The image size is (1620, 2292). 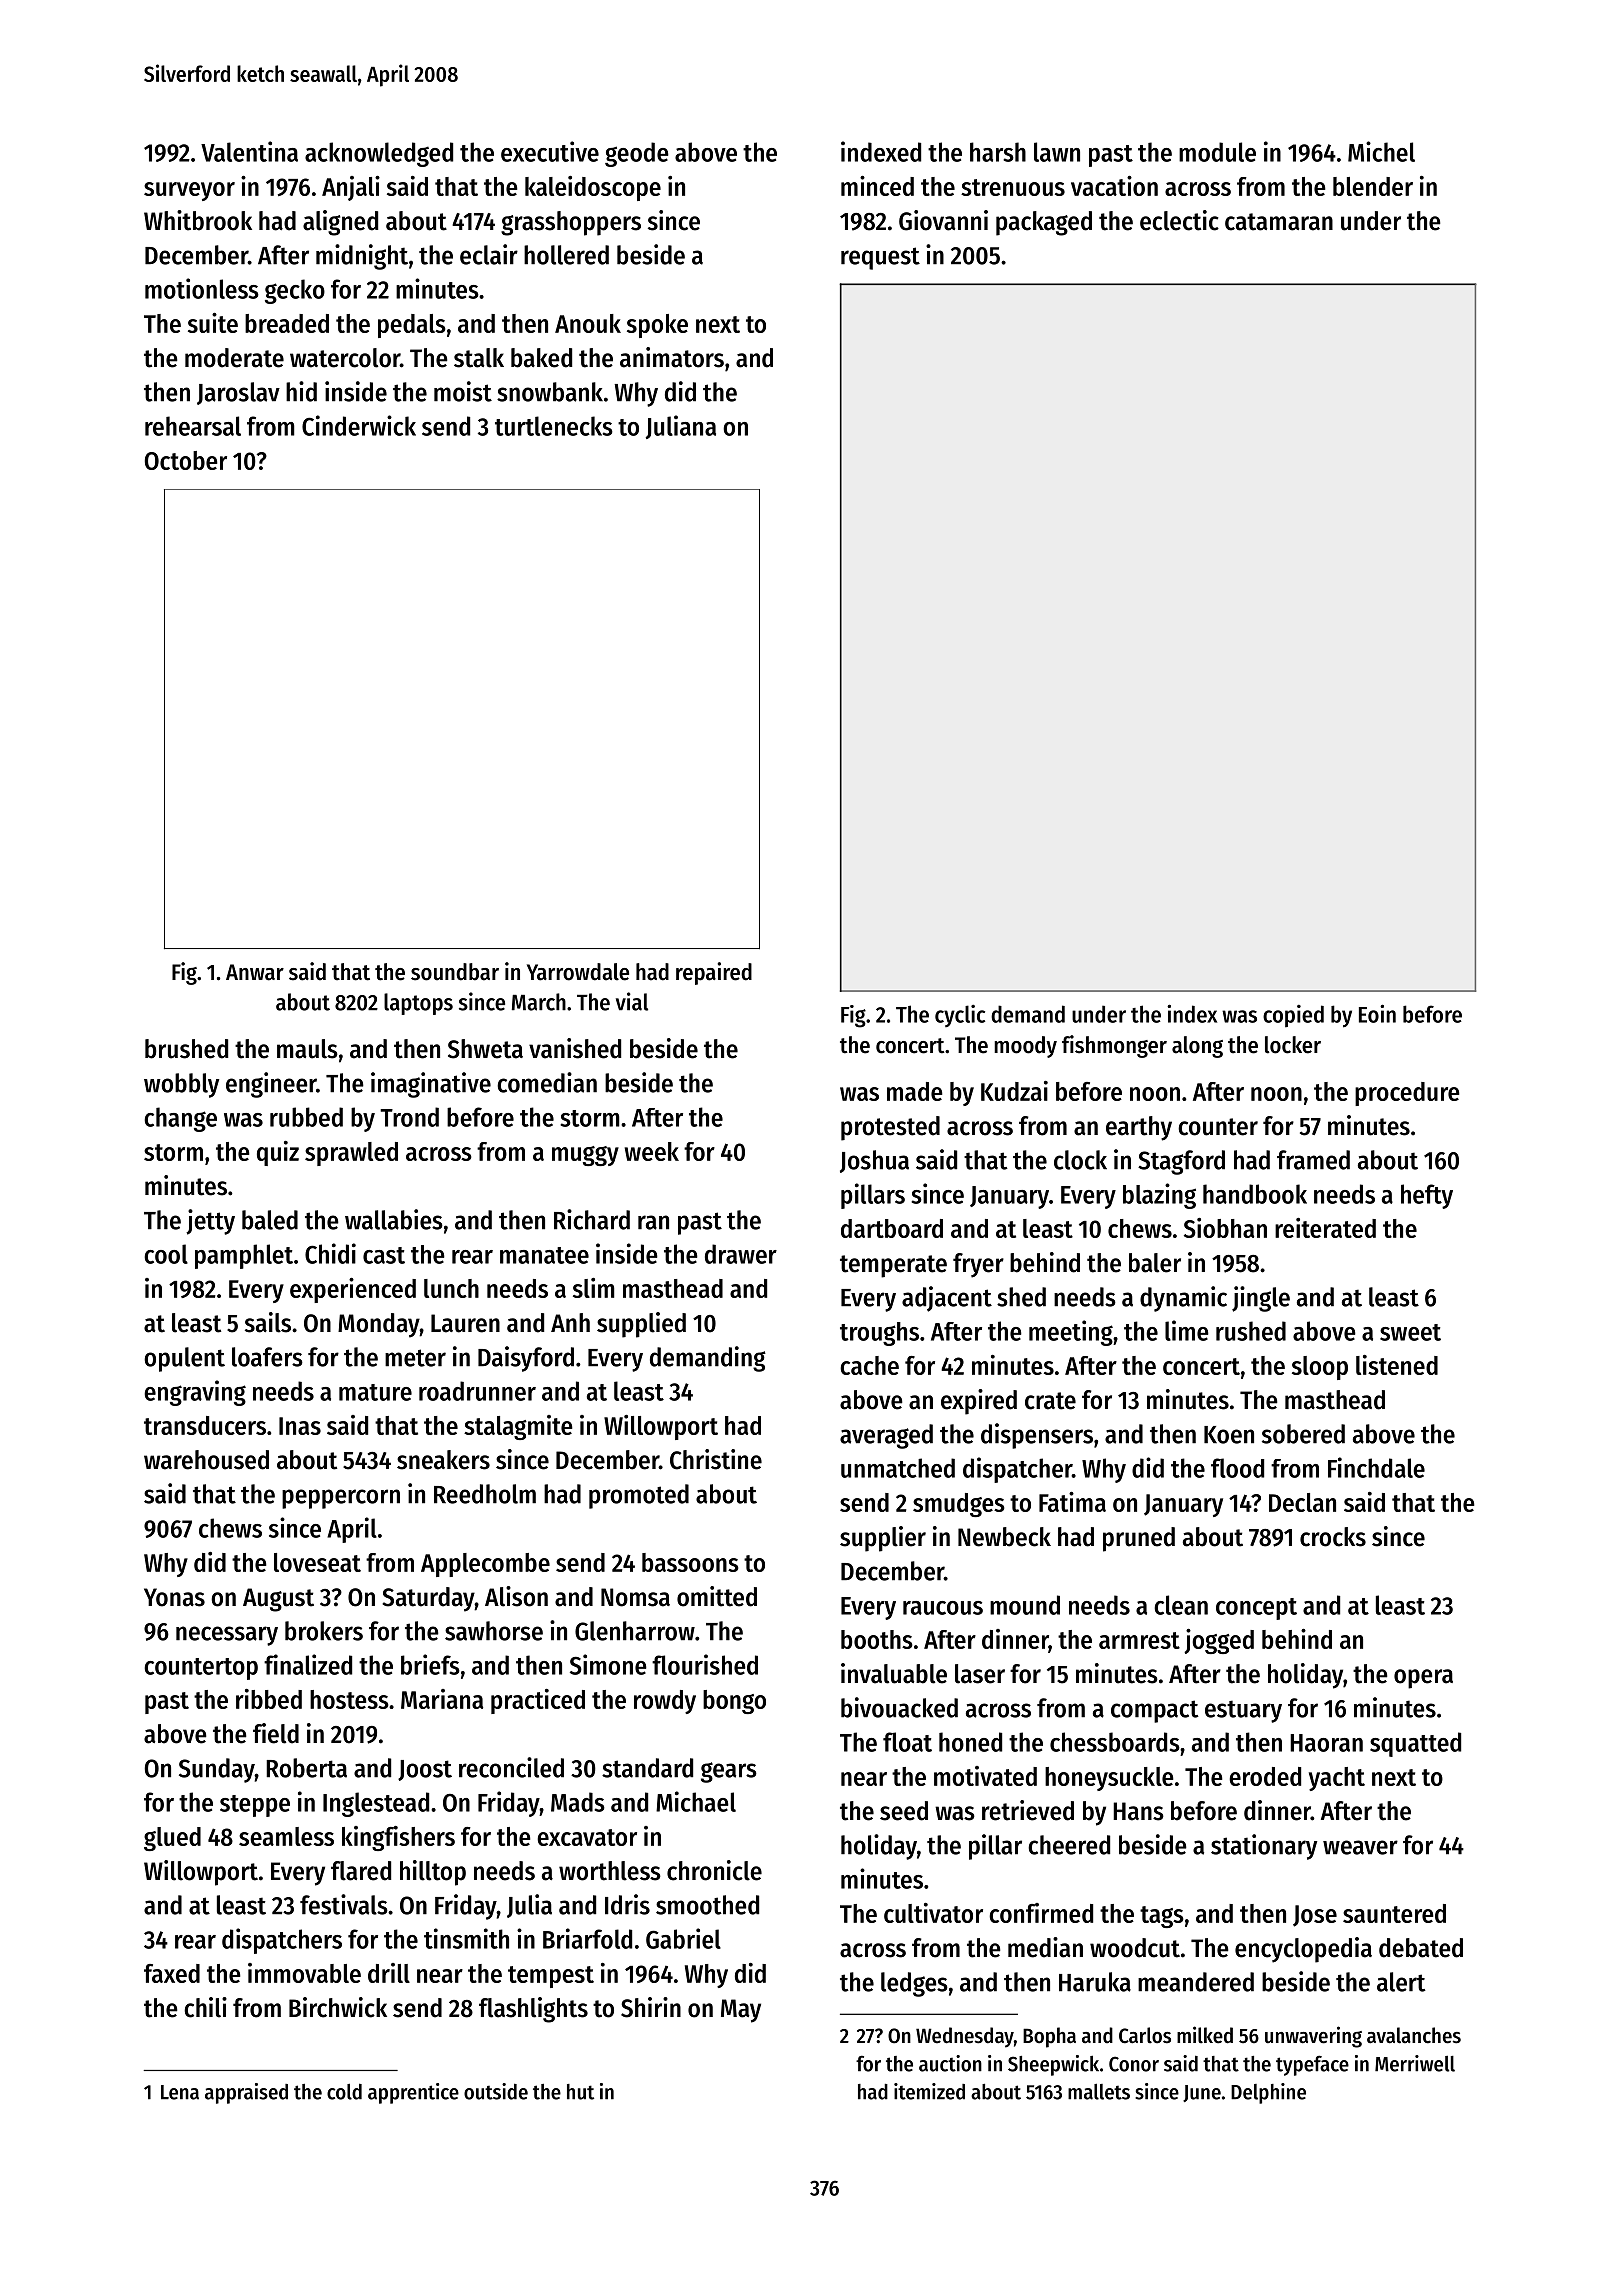 What do you see at coordinates (180, 2092) in the screenshot?
I see `Lena` at bounding box center [180, 2092].
